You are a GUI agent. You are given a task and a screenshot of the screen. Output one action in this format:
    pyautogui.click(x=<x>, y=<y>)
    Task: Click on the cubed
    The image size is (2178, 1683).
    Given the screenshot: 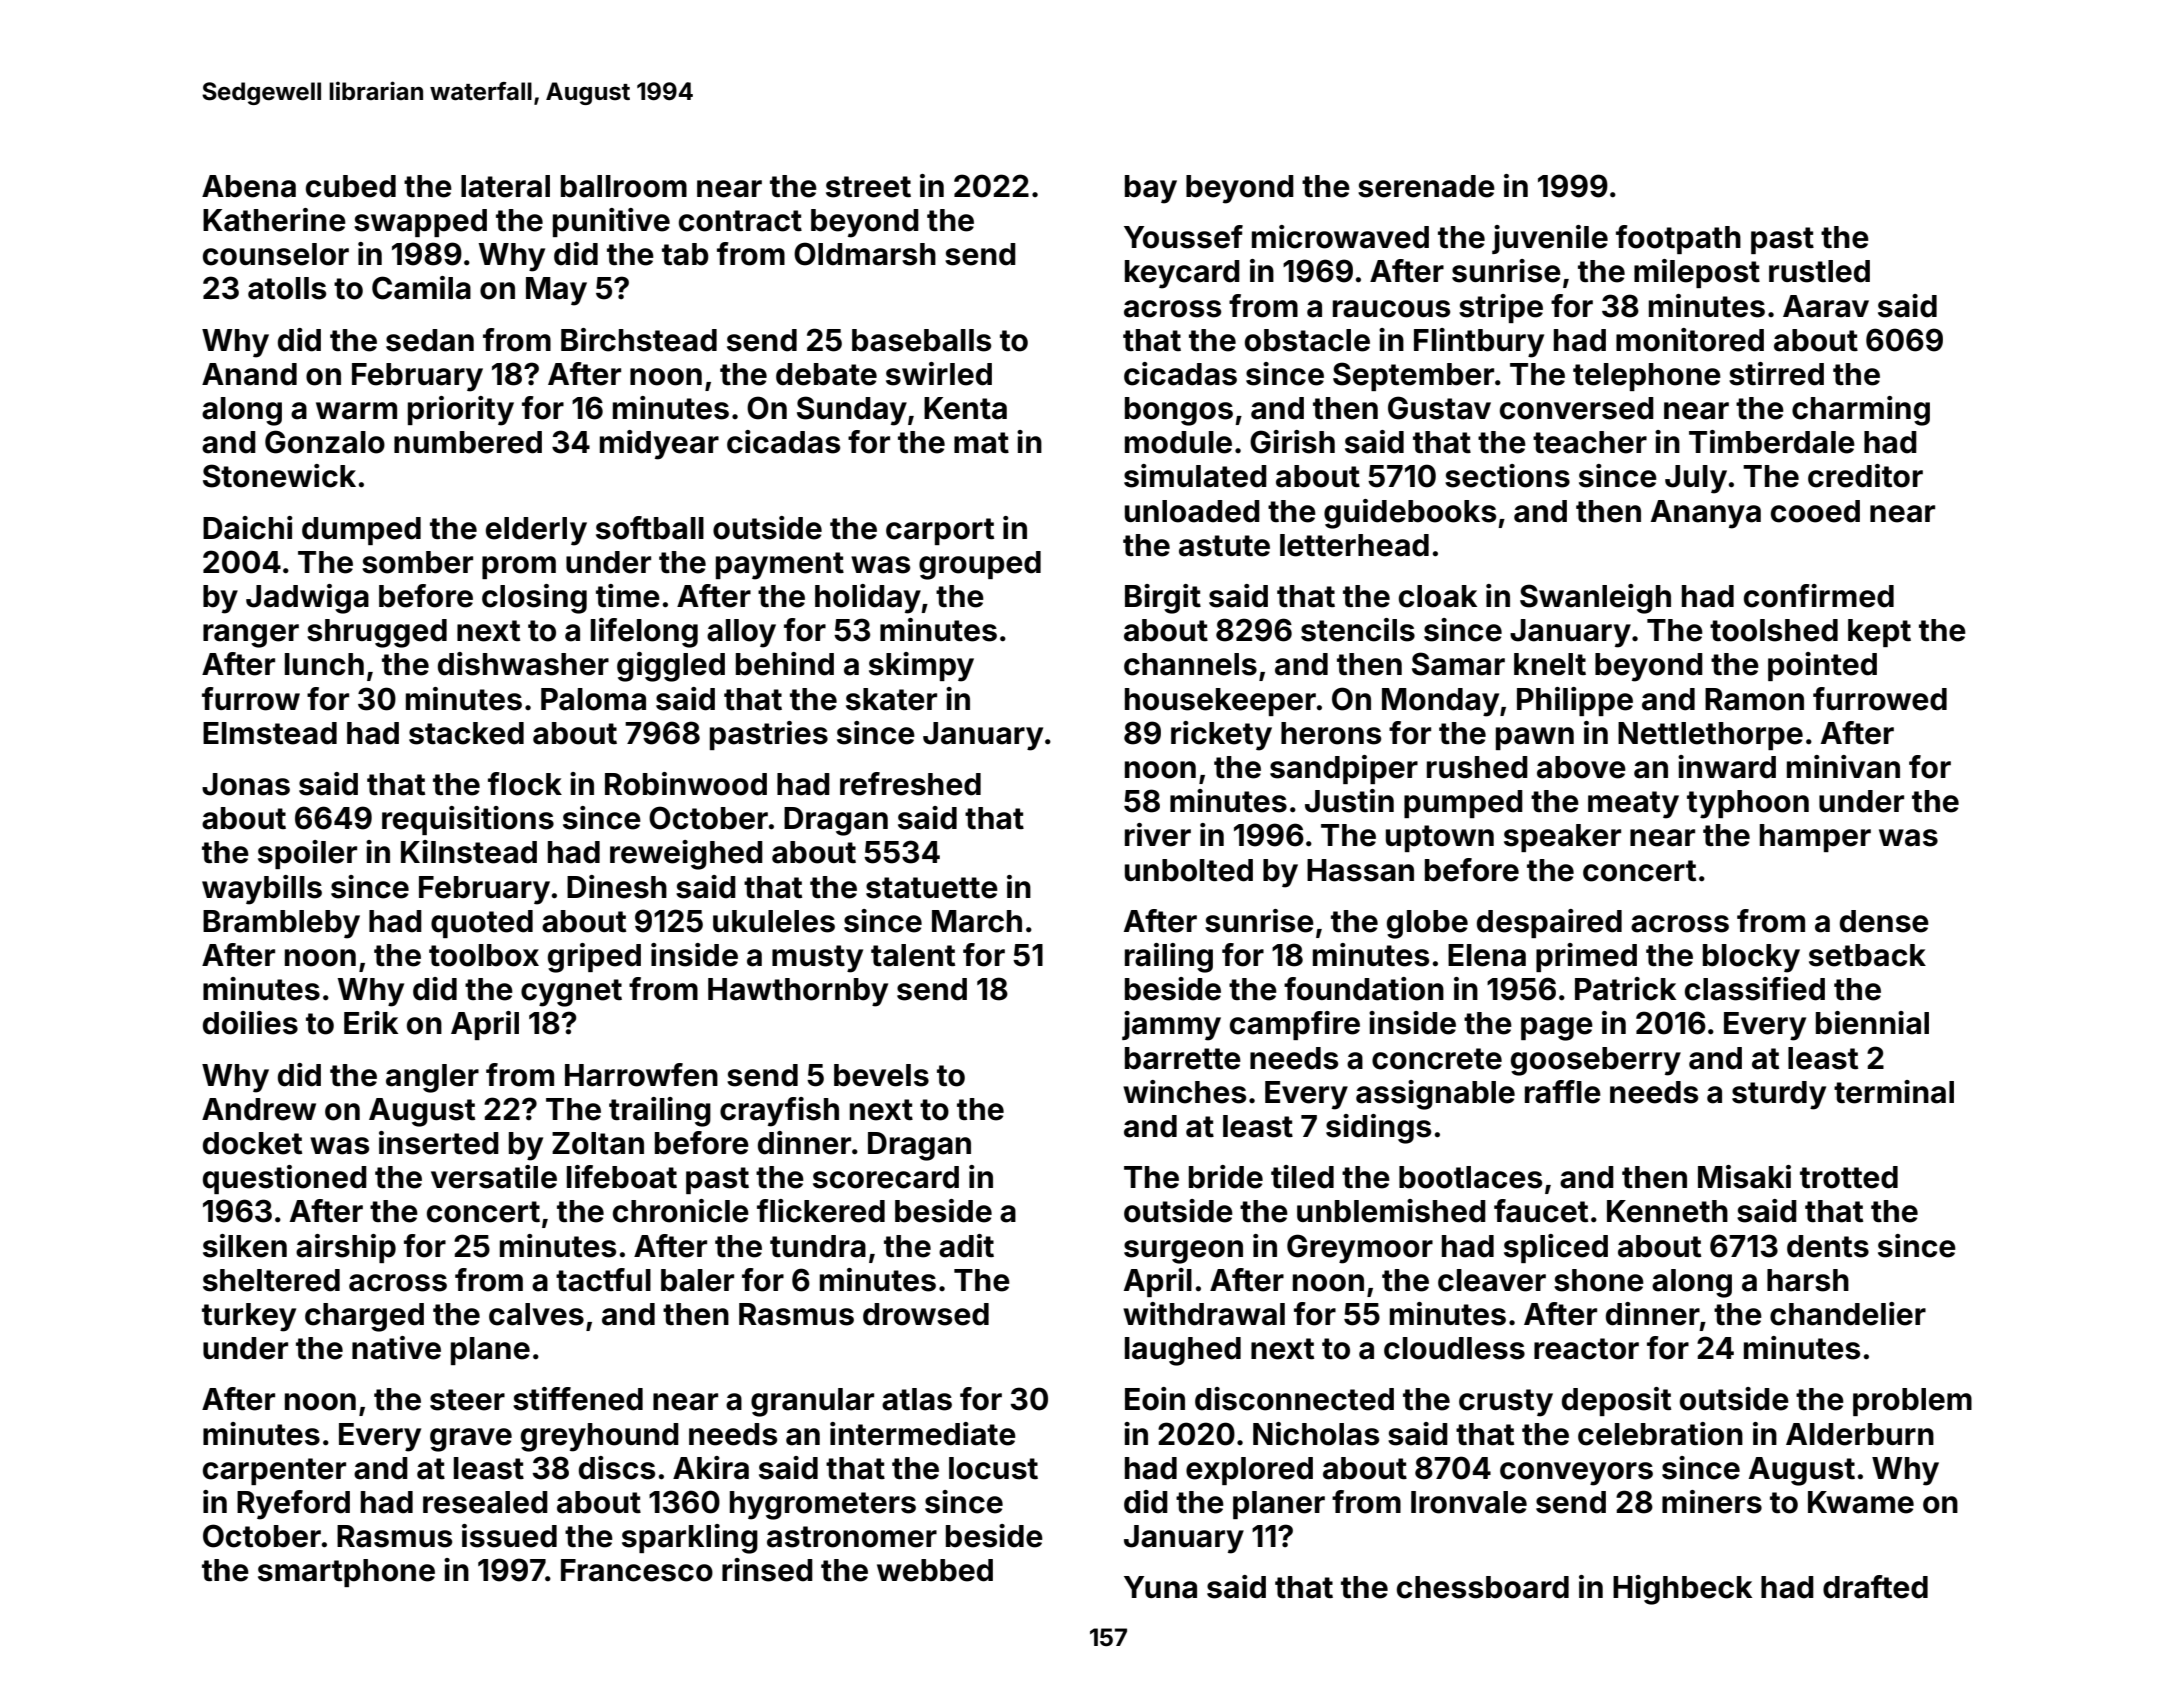 What is the action you would take?
    pyautogui.click(x=351, y=186)
